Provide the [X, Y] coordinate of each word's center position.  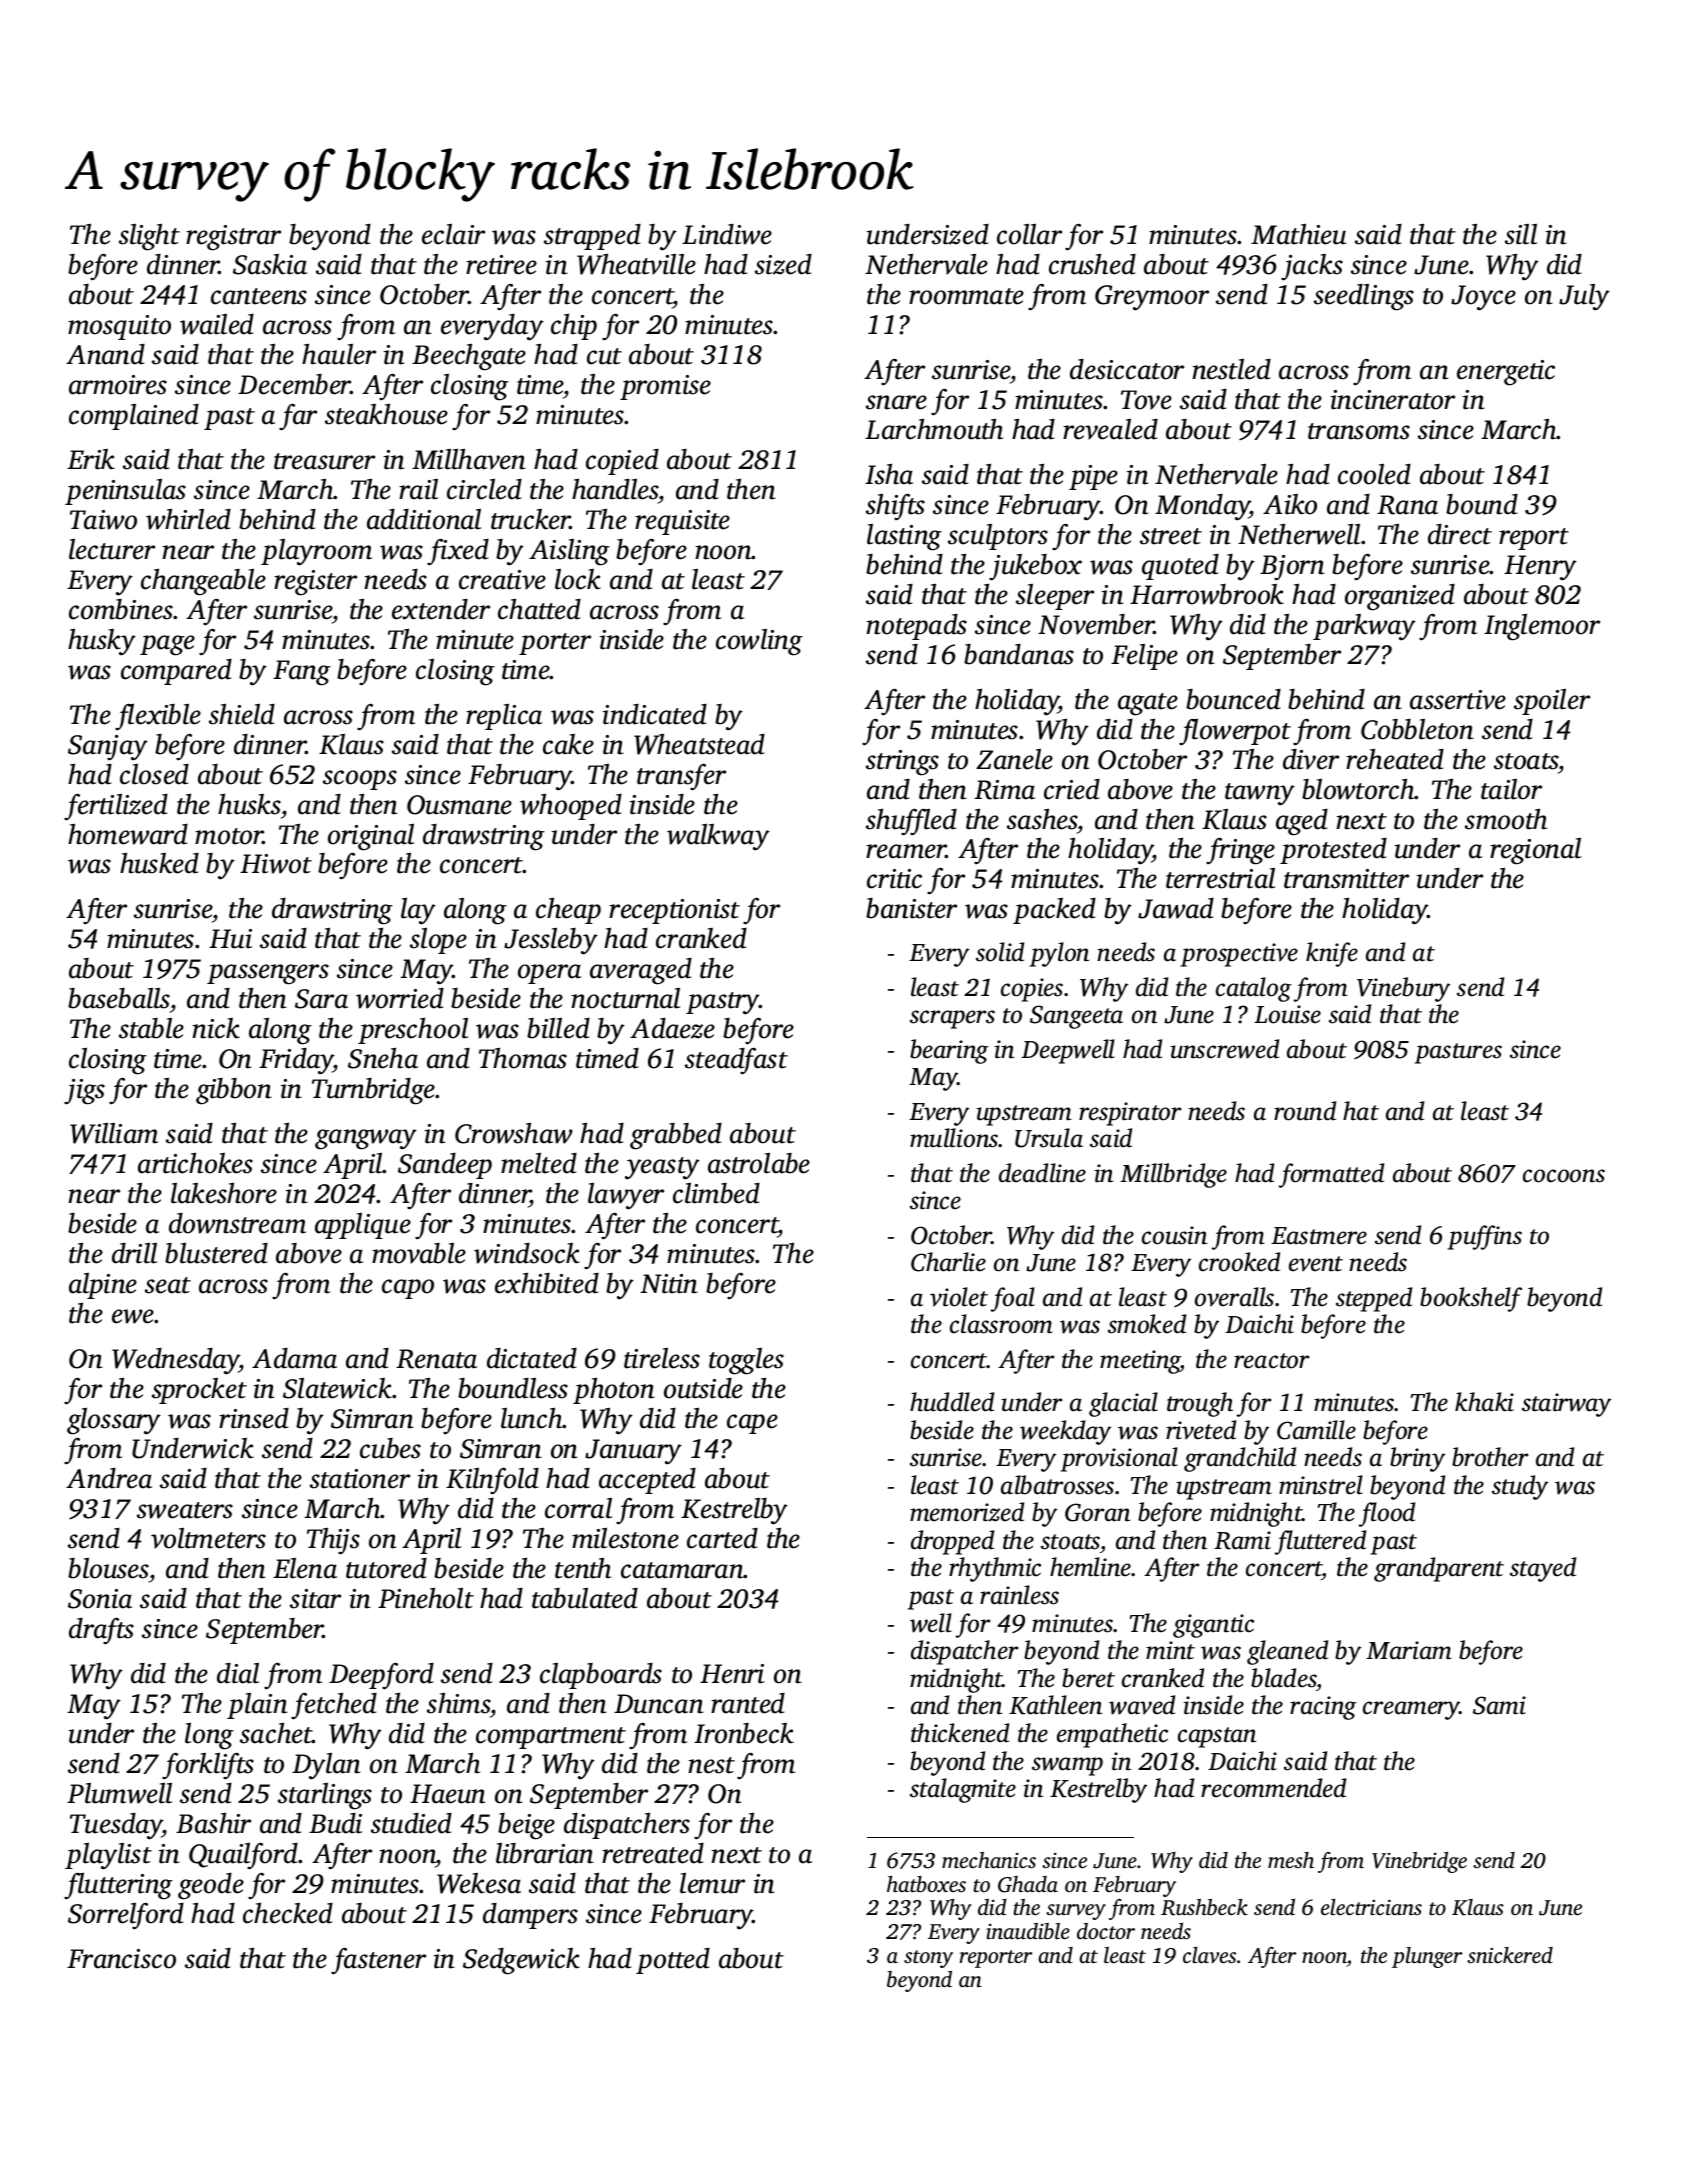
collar [1029, 234]
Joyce [1483, 298]
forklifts [208, 1766]
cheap [568, 911]
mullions [954, 1138]
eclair [453, 234]
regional [1535, 851]
